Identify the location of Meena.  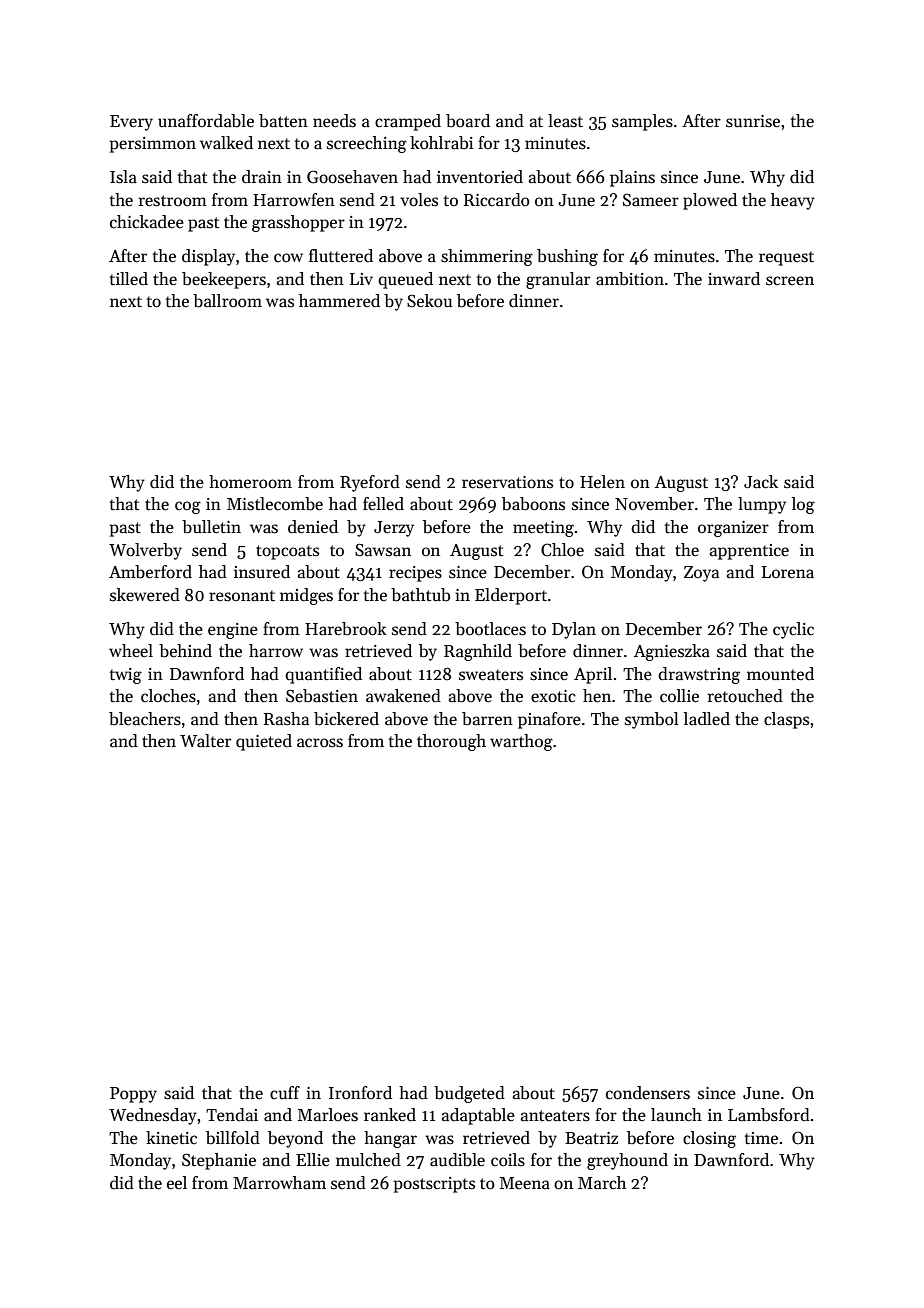
(525, 1183).
